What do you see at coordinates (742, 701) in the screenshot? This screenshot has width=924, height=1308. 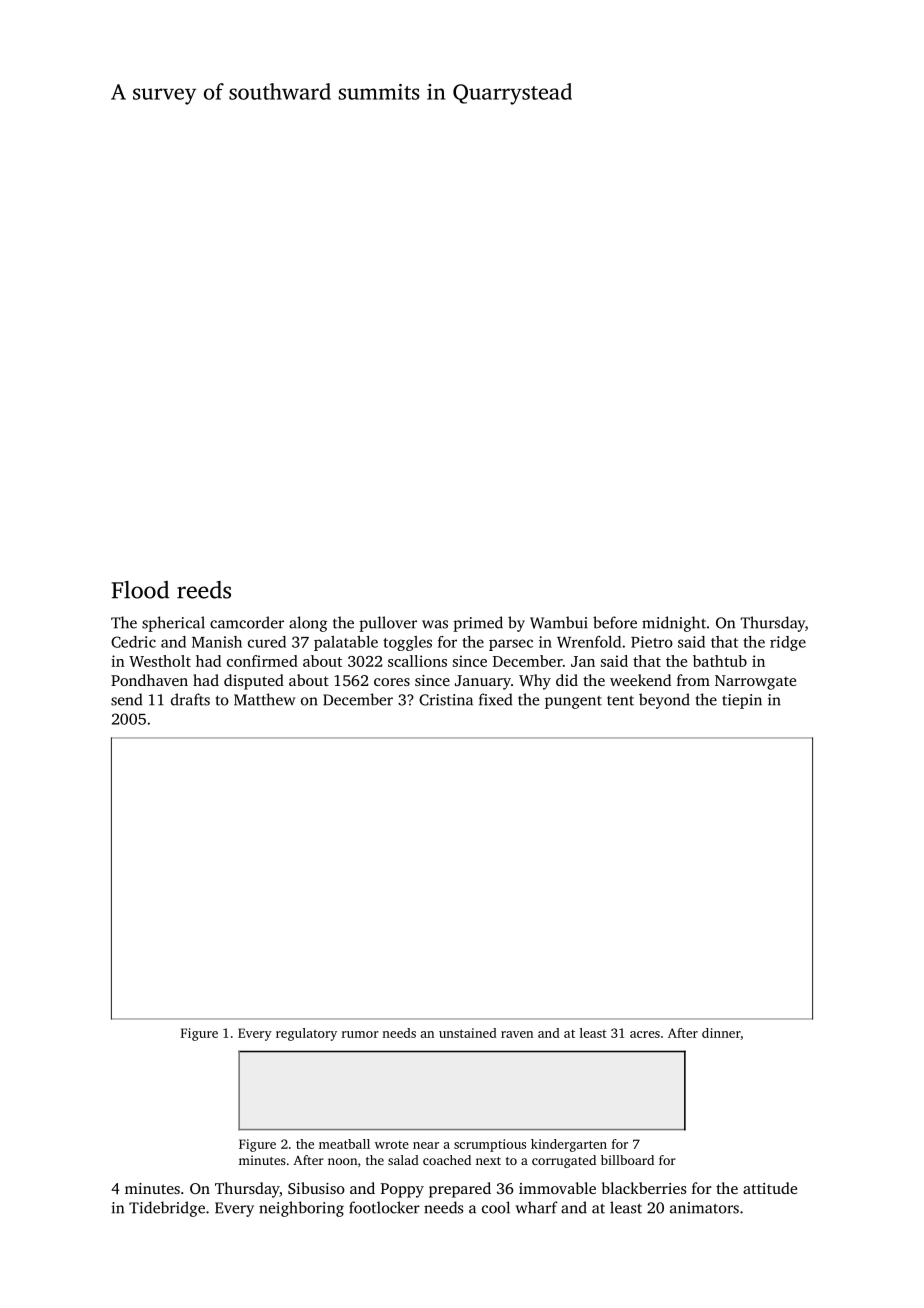 I see `tiepin` at bounding box center [742, 701].
